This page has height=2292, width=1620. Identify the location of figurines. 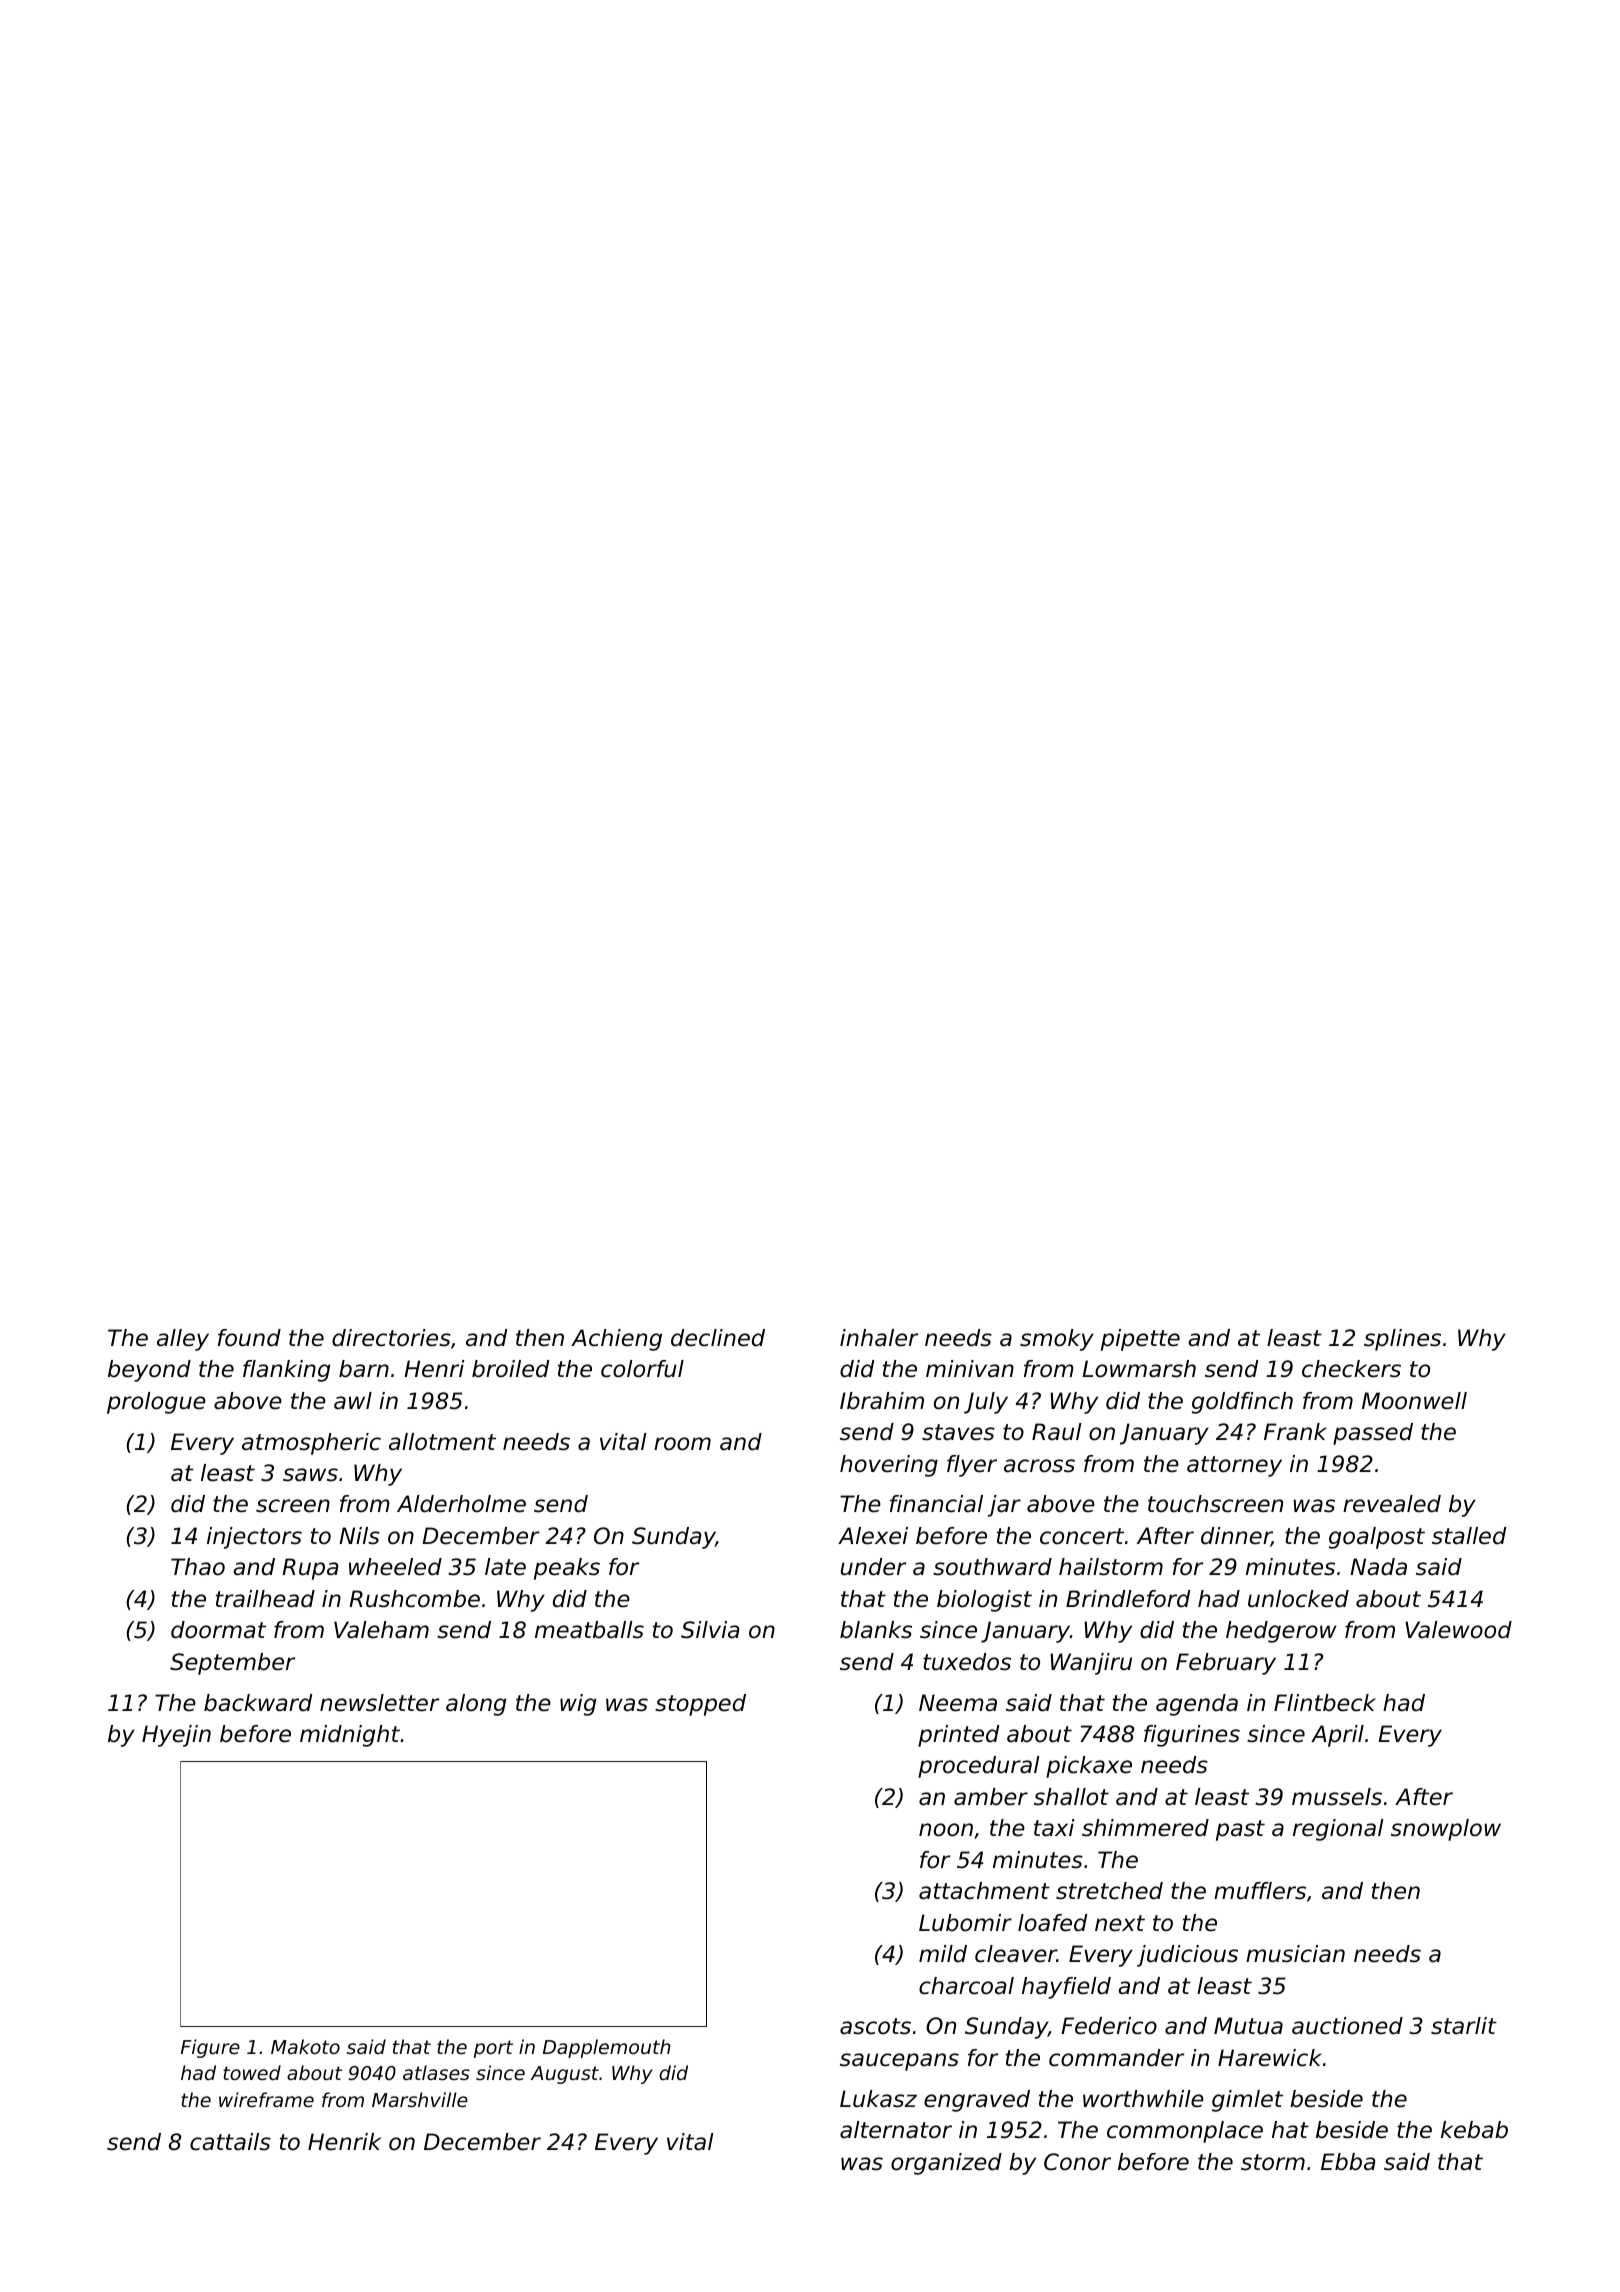
(1192, 1736).
